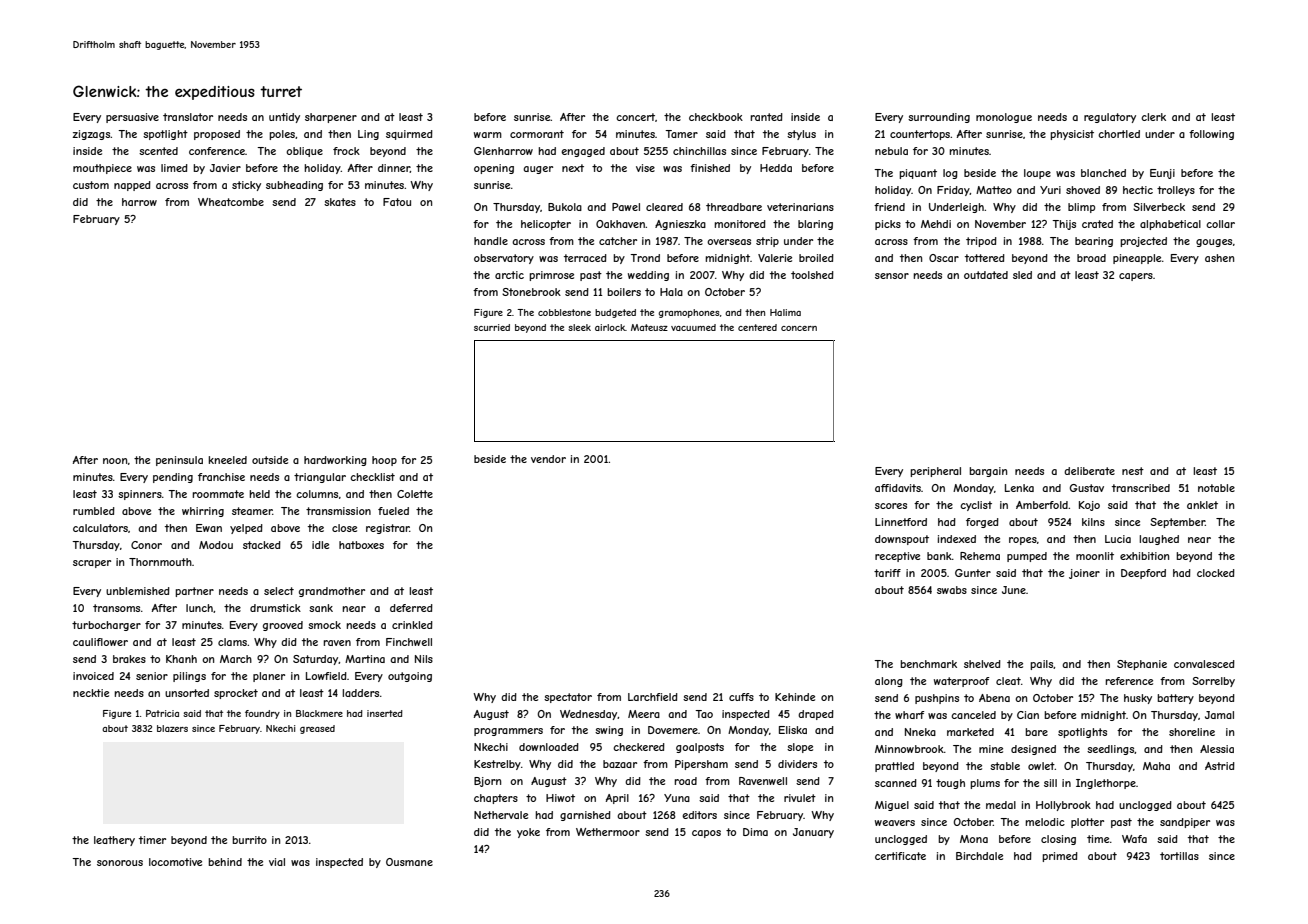 The image size is (1308, 924). Describe the element at coordinates (701, 765) in the page. I see `Pipersham` at that location.
